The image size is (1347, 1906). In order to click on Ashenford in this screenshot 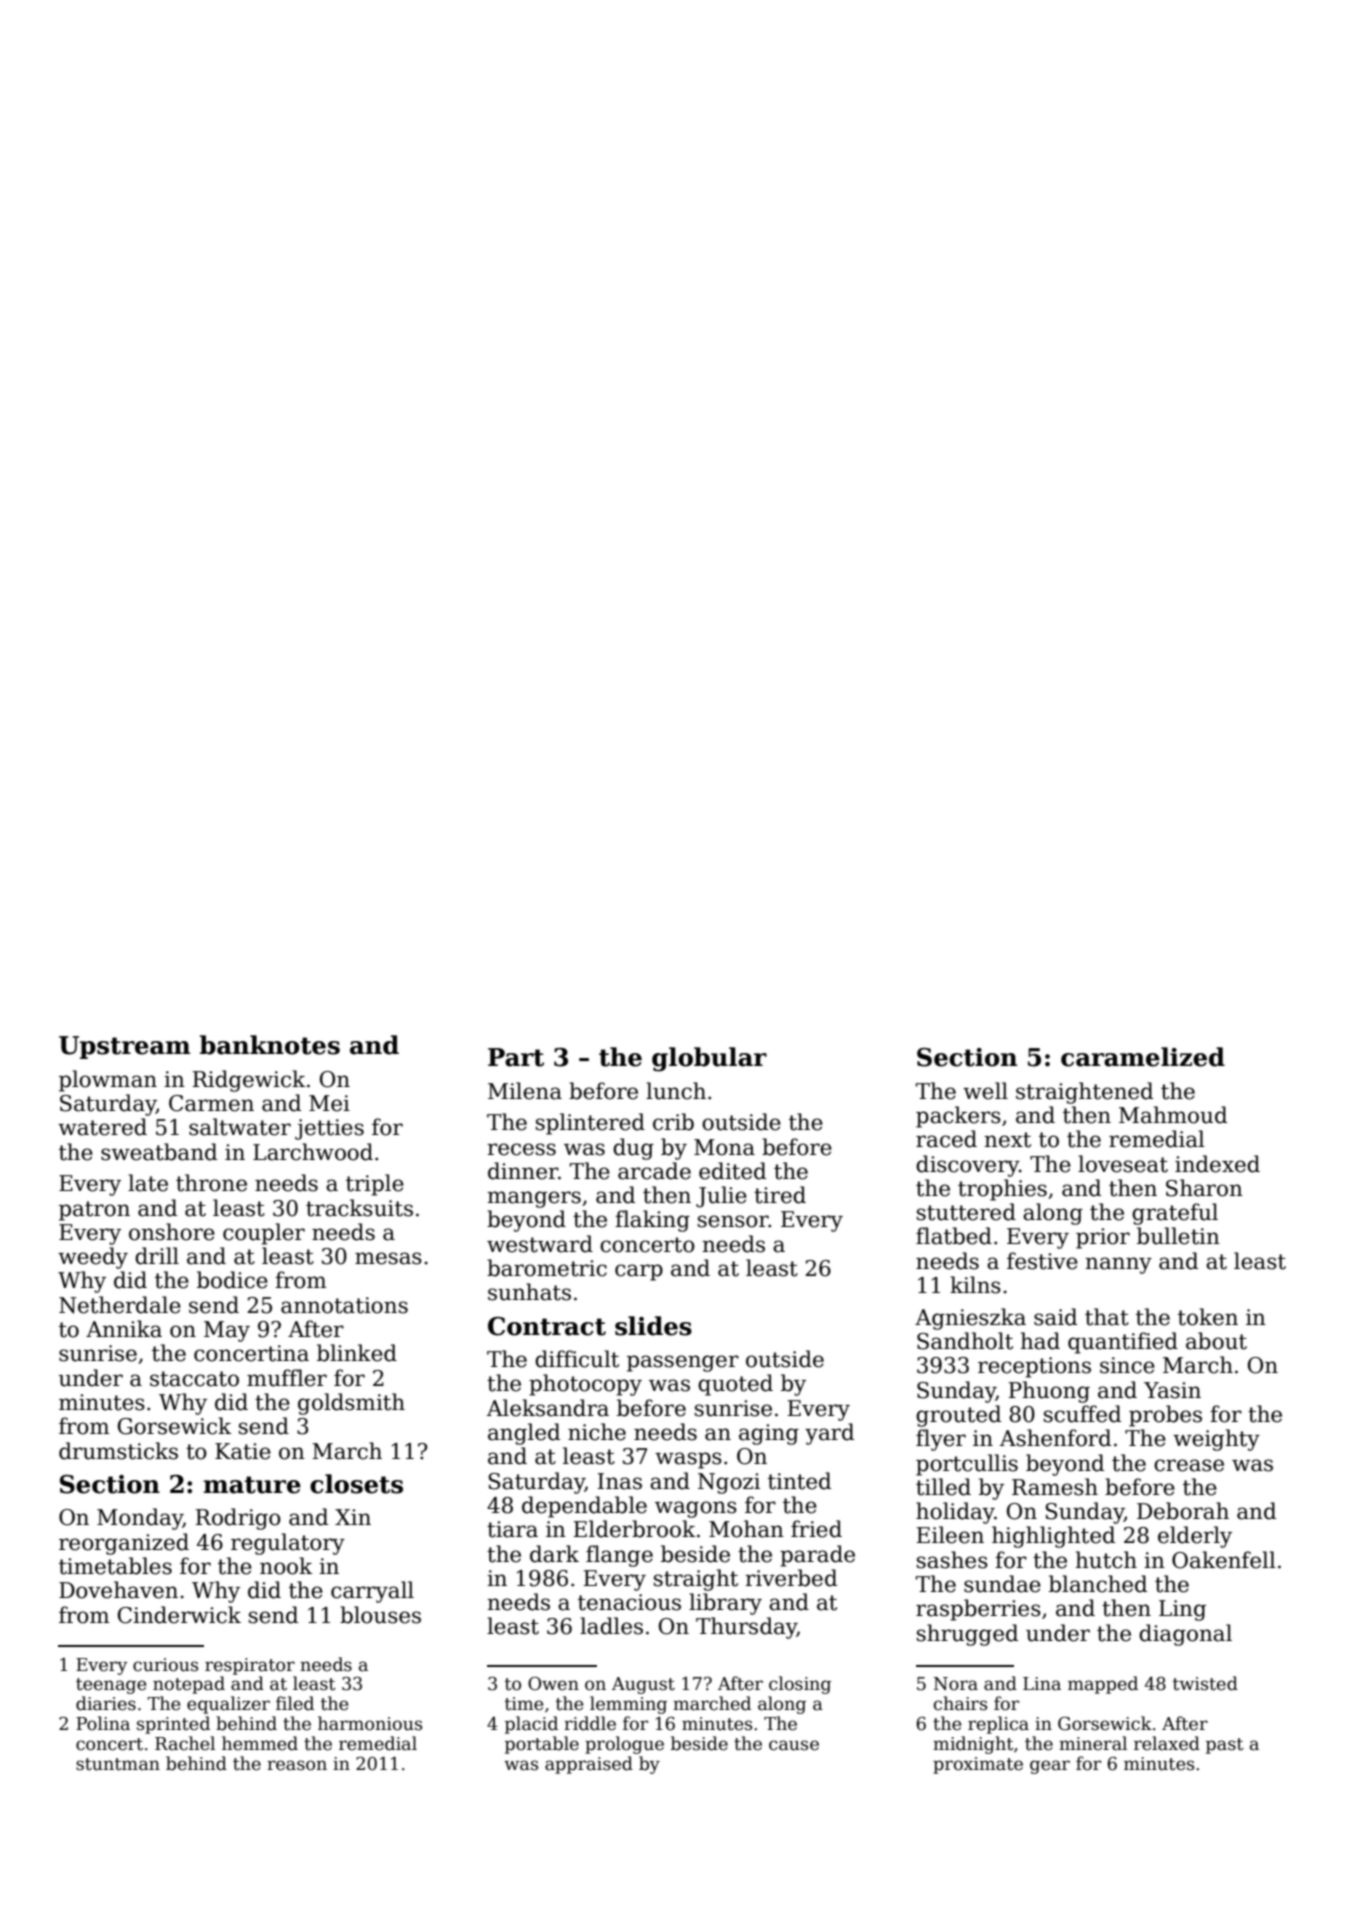, I will do `click(1055, 1438)`.
